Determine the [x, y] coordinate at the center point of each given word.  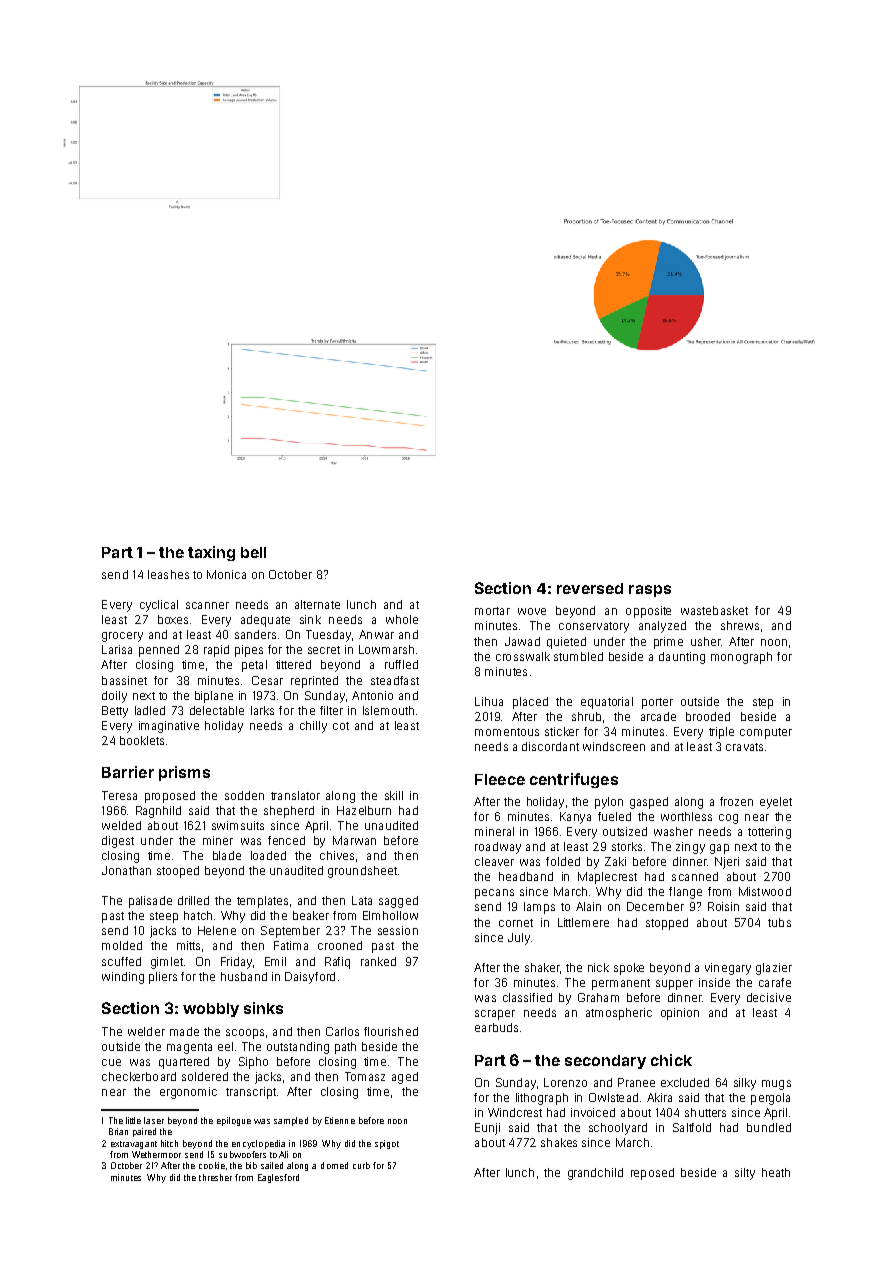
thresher [215, 1177]
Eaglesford [278, 1178]
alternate [317, 604]
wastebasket [714, 610]
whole [402, 619]
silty [745, 1174]
